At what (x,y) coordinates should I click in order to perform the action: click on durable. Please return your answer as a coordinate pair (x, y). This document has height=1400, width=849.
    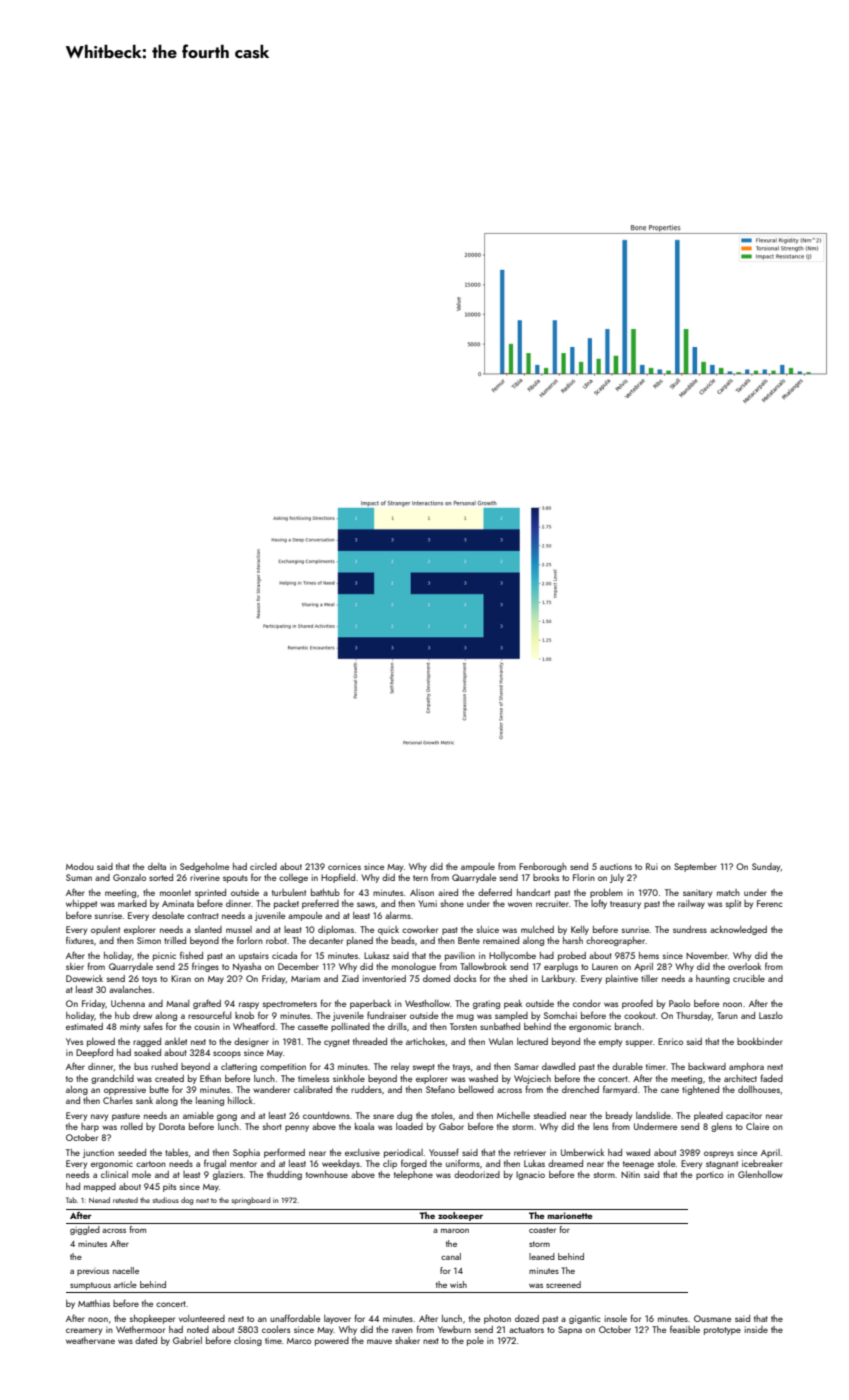
    Looking at the image, I should click on (627, 1066).
